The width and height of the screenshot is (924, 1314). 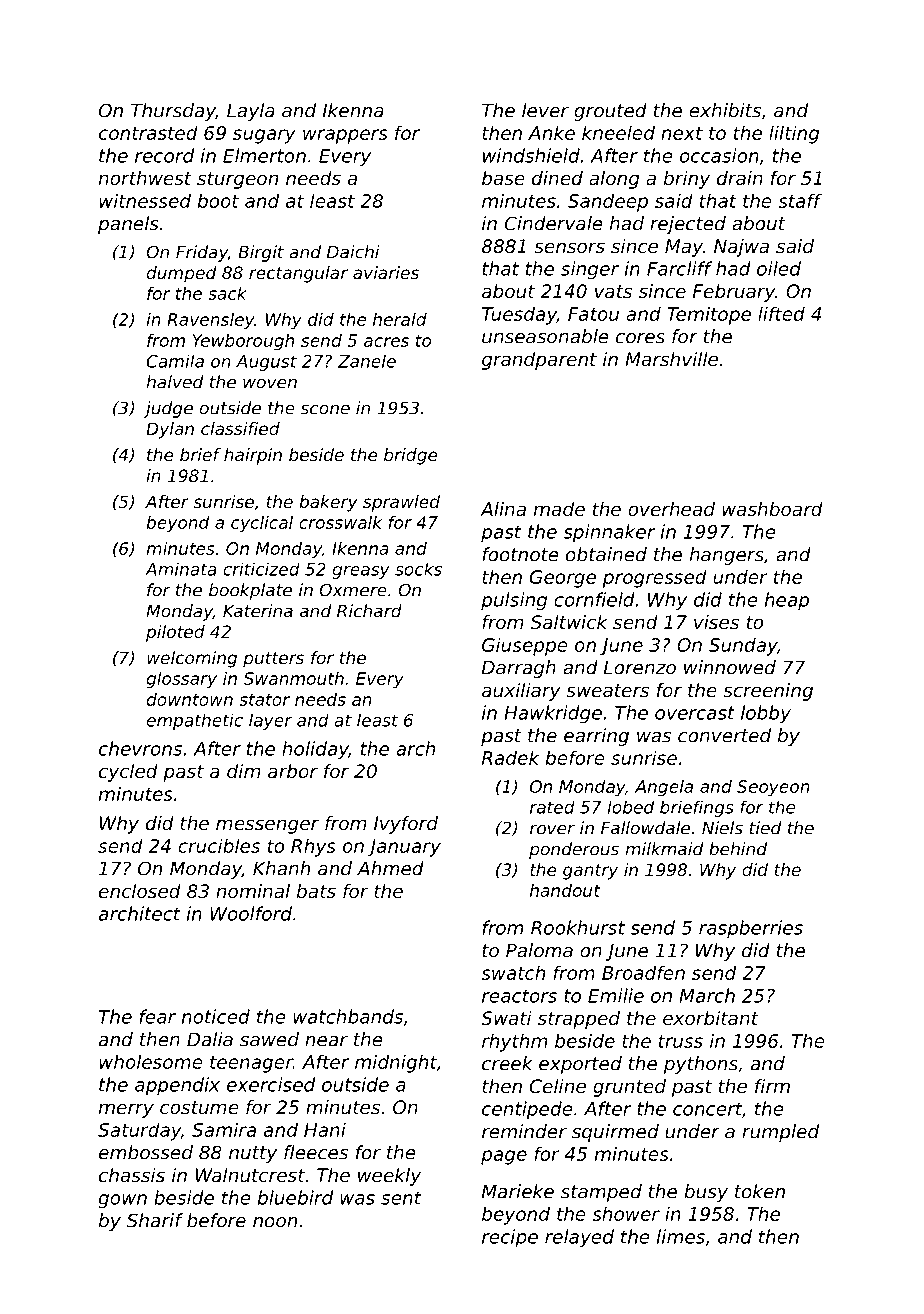 I want to click on downtown, so click(x=190, y=699).
